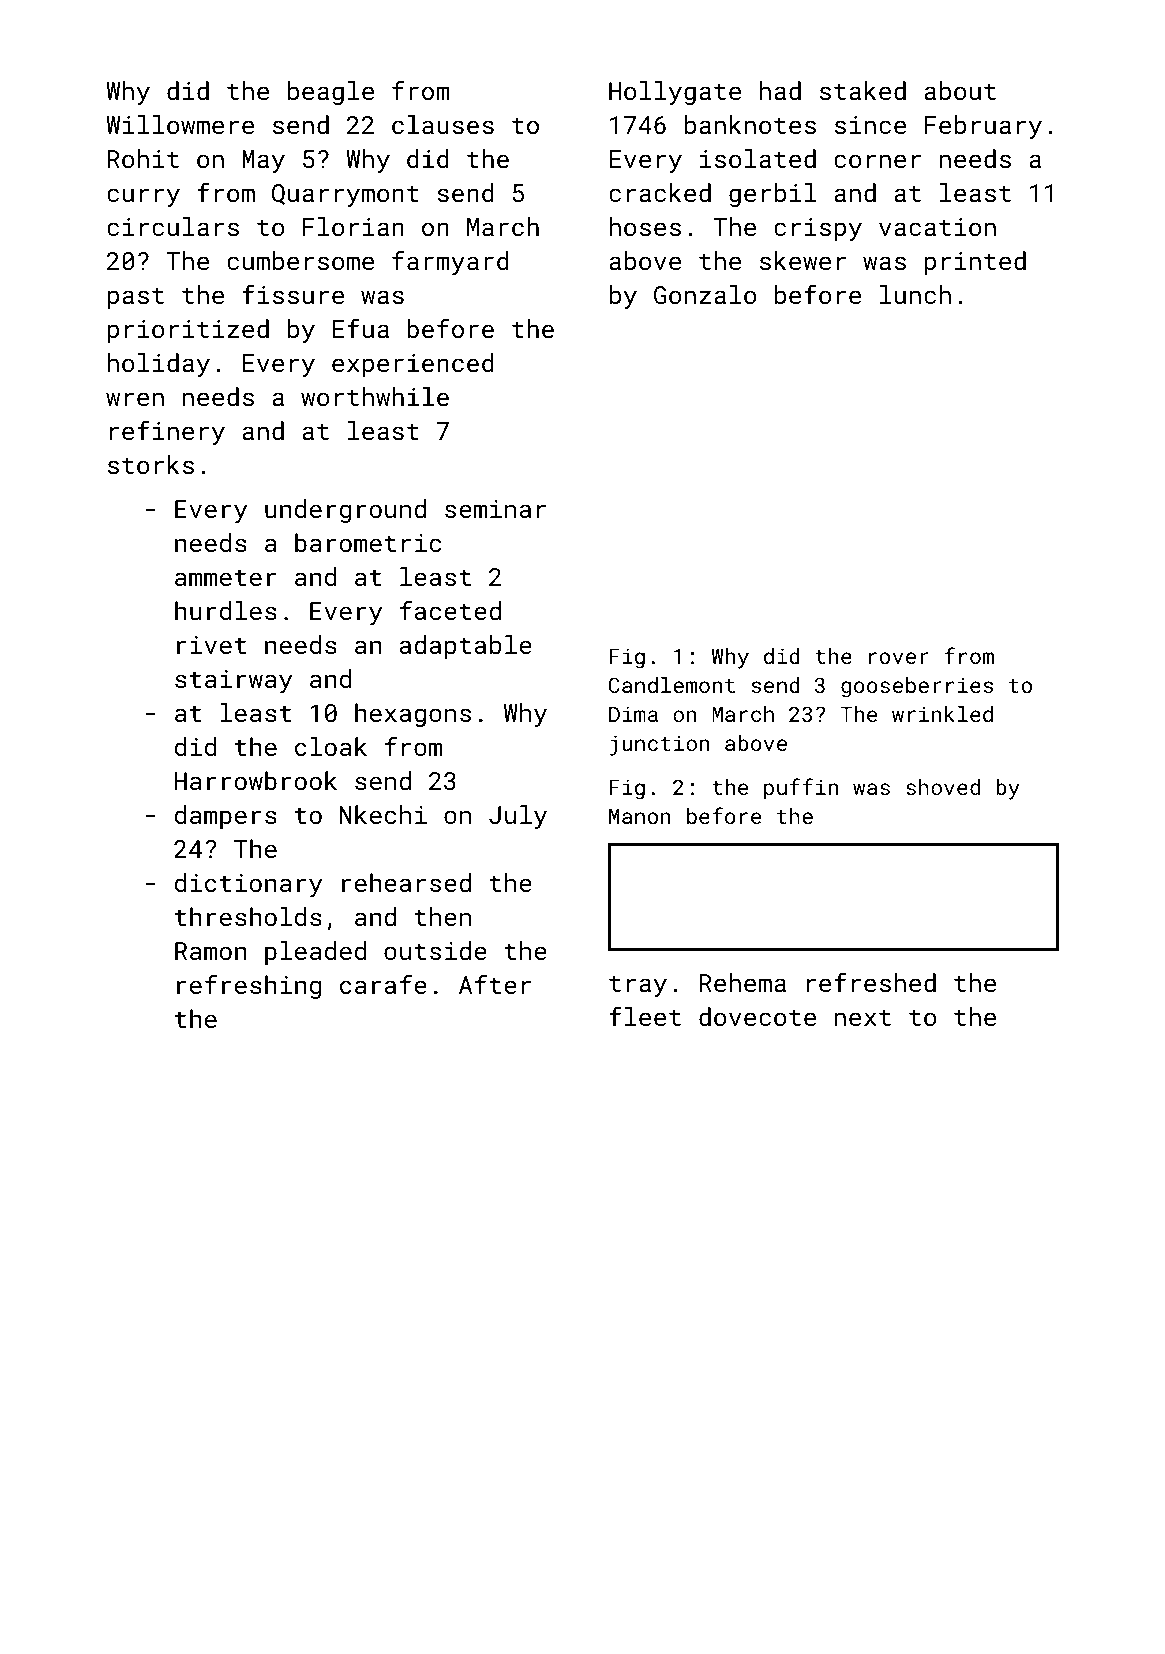 The image size is (1165, 1654). Describe the element at coordinates (960, 90) in the screenshot. I see `about` at that location.
